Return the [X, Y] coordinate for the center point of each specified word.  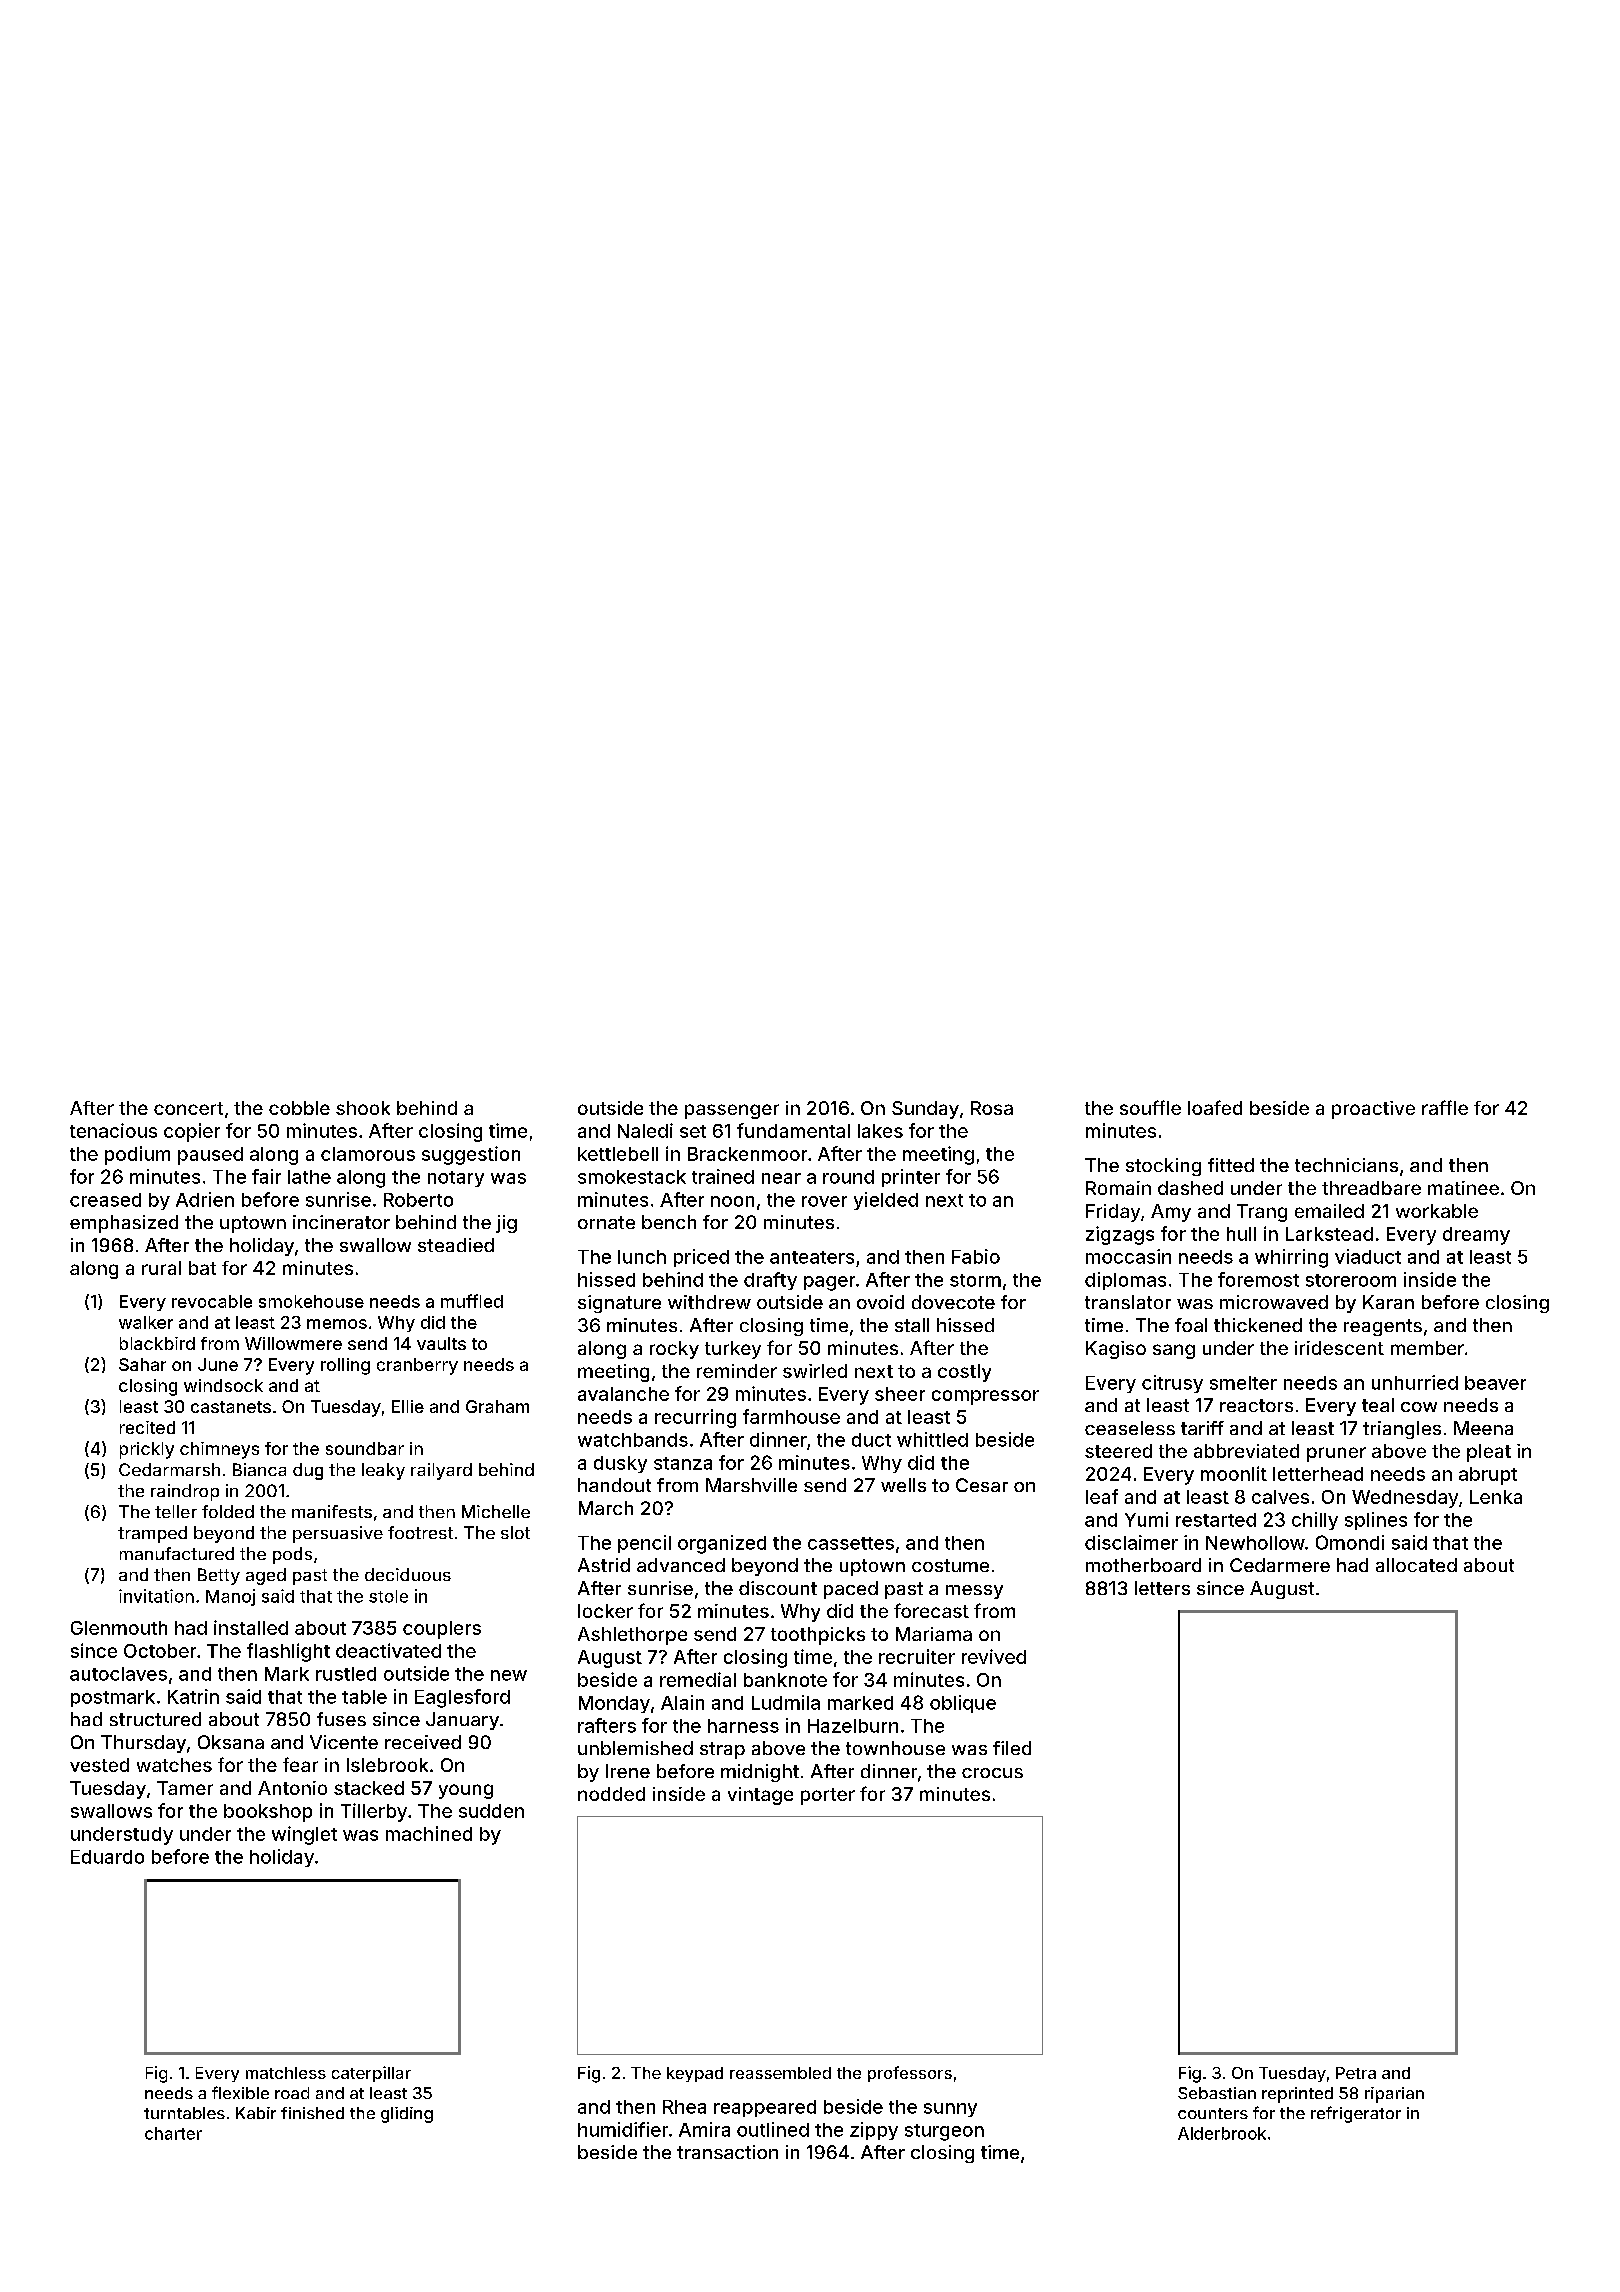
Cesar [982, 1485]
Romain [1118, 1188]
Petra [1356, 2073]
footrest [420, 1532]
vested [99, 1765]
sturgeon [944, 2132]
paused [210, 1156]
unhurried [1415, 1382]
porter [828, 1796]
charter [173, 2133]
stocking [1163, 1167]
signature [619, 1304]
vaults [441, 1343]
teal [1378, 1405]
